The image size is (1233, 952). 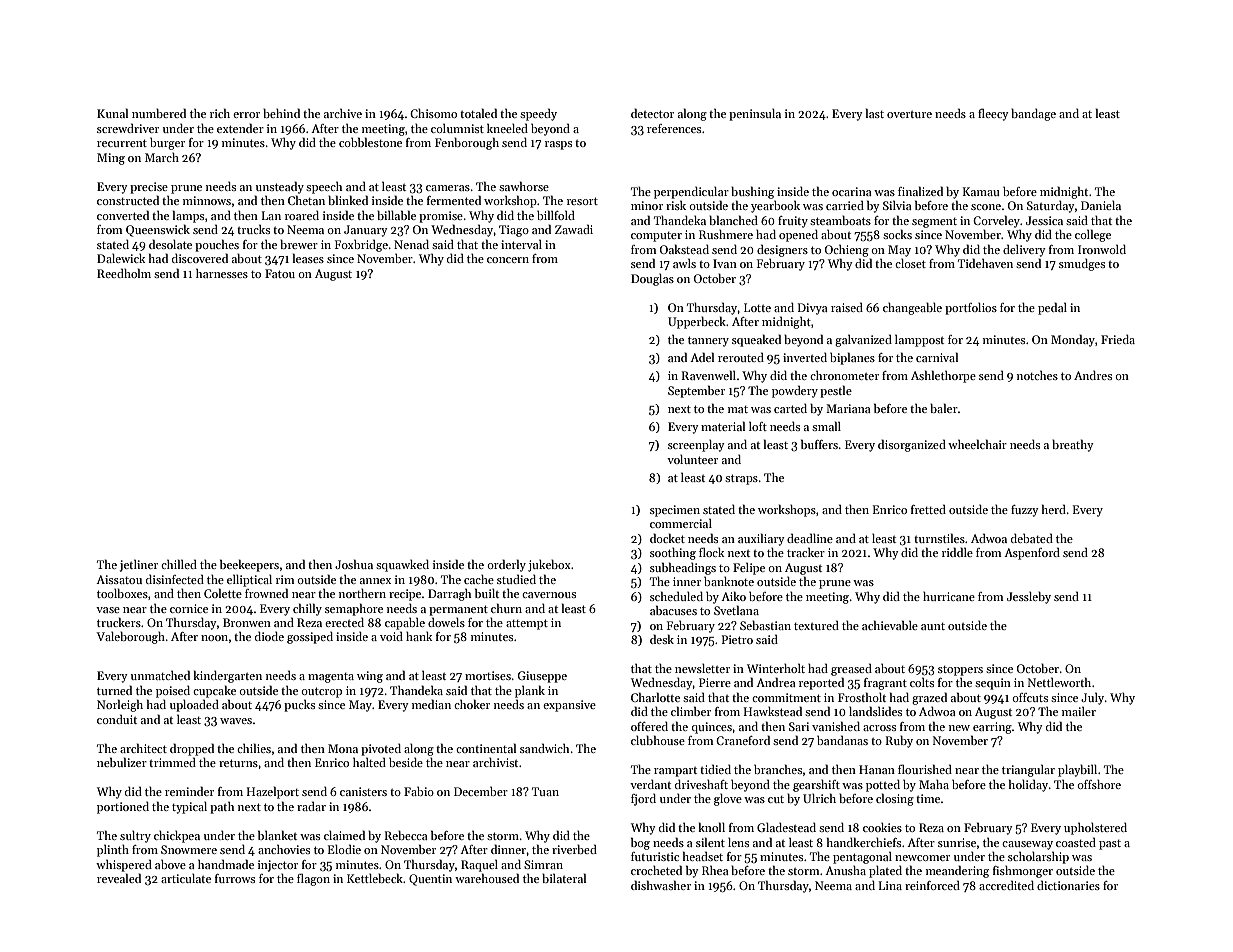 I want to click on Ravenwell, so click(x=709, y=375).
